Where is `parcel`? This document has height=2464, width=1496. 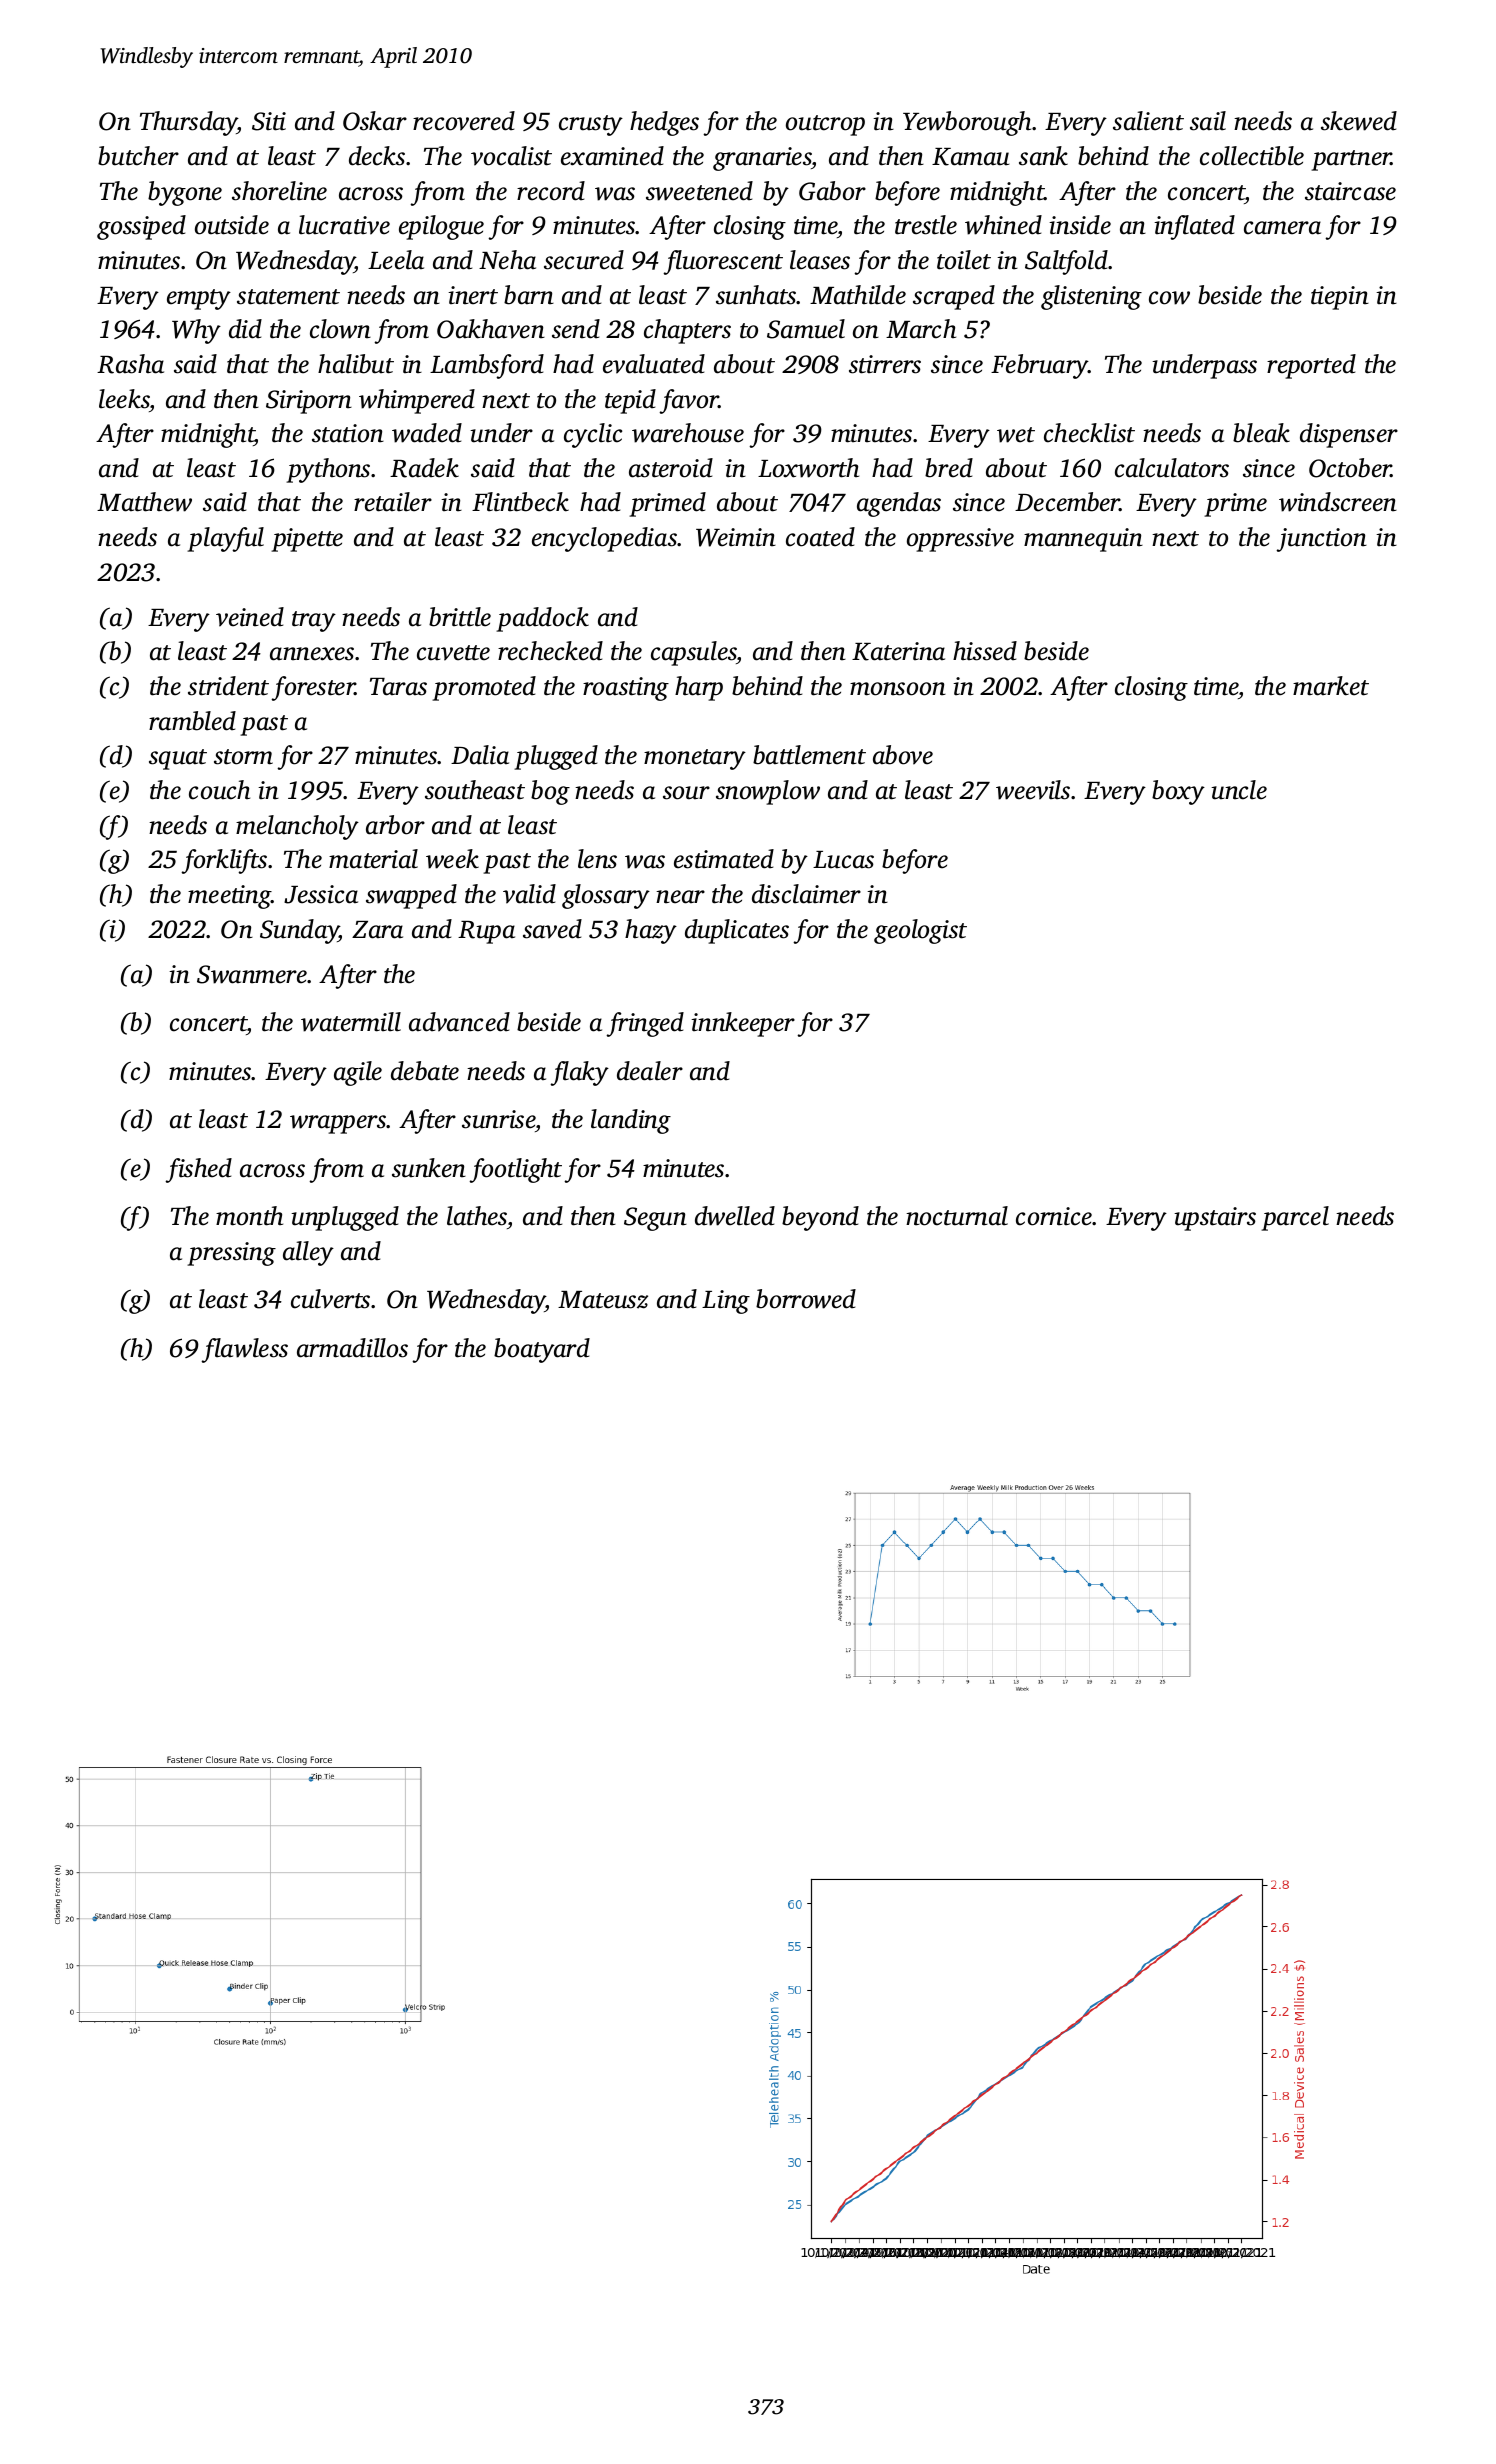 parcel is located at coordinates (1295, 1218).
